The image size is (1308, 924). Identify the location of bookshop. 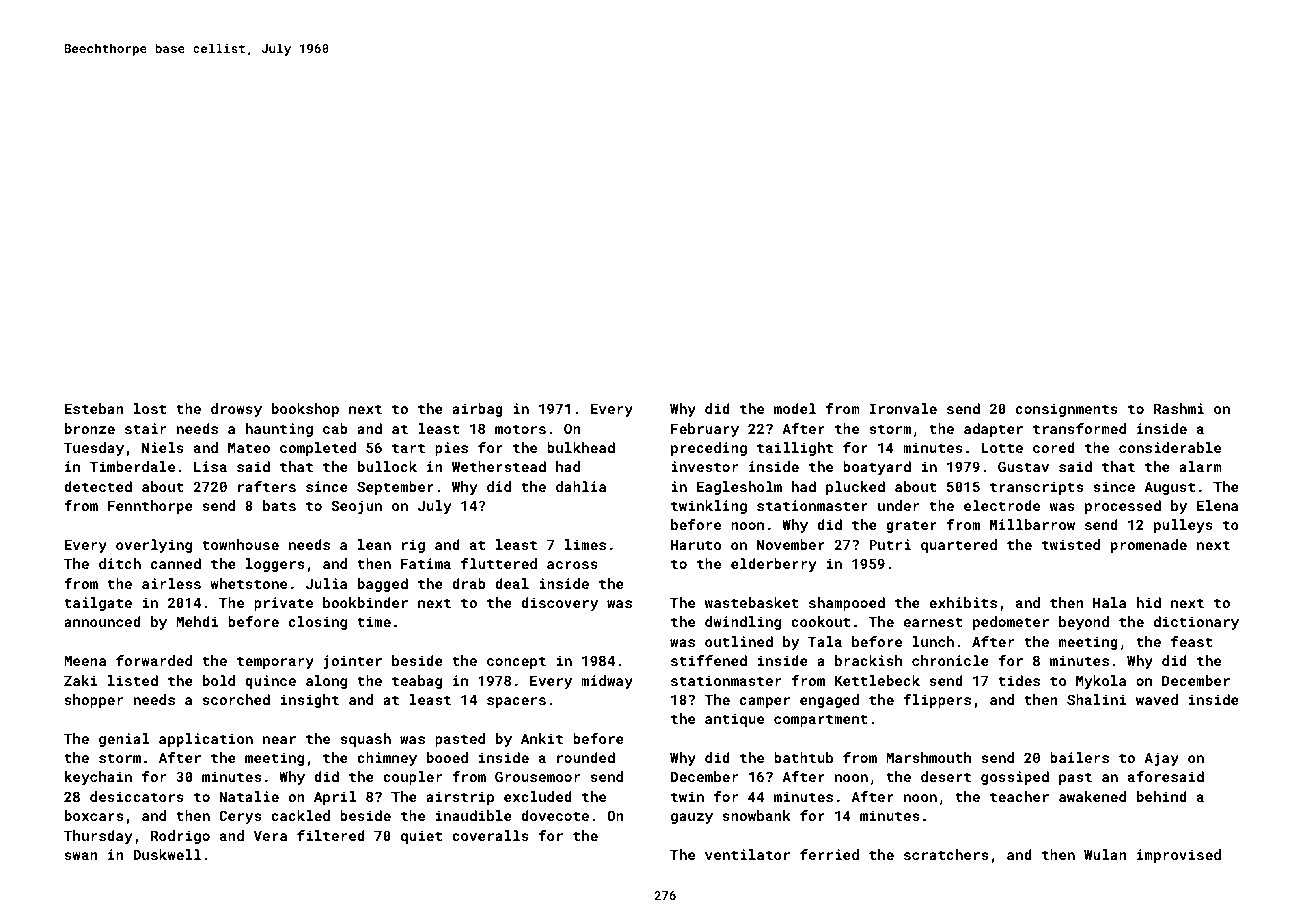
(305, 410).
